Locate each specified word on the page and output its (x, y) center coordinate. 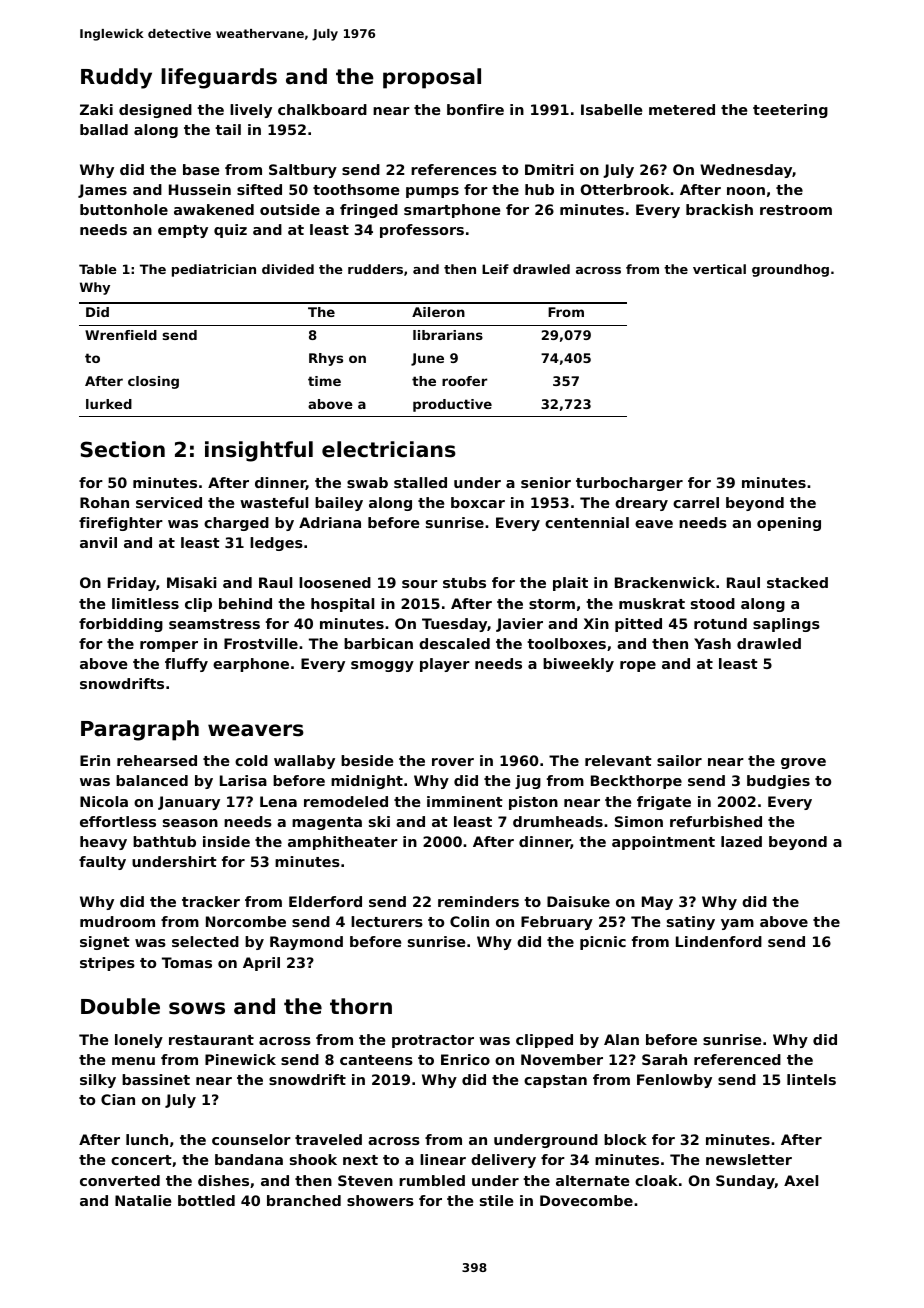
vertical (719, 269)
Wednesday (746, 171)
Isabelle (611, 109)
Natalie (143, 1200)
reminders (478, 901)
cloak (656, 1180)
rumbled (432, 1180)
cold (251, 760)
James (102, 191)
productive (452, 405)
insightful (259, 451)
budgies (778, 782)
